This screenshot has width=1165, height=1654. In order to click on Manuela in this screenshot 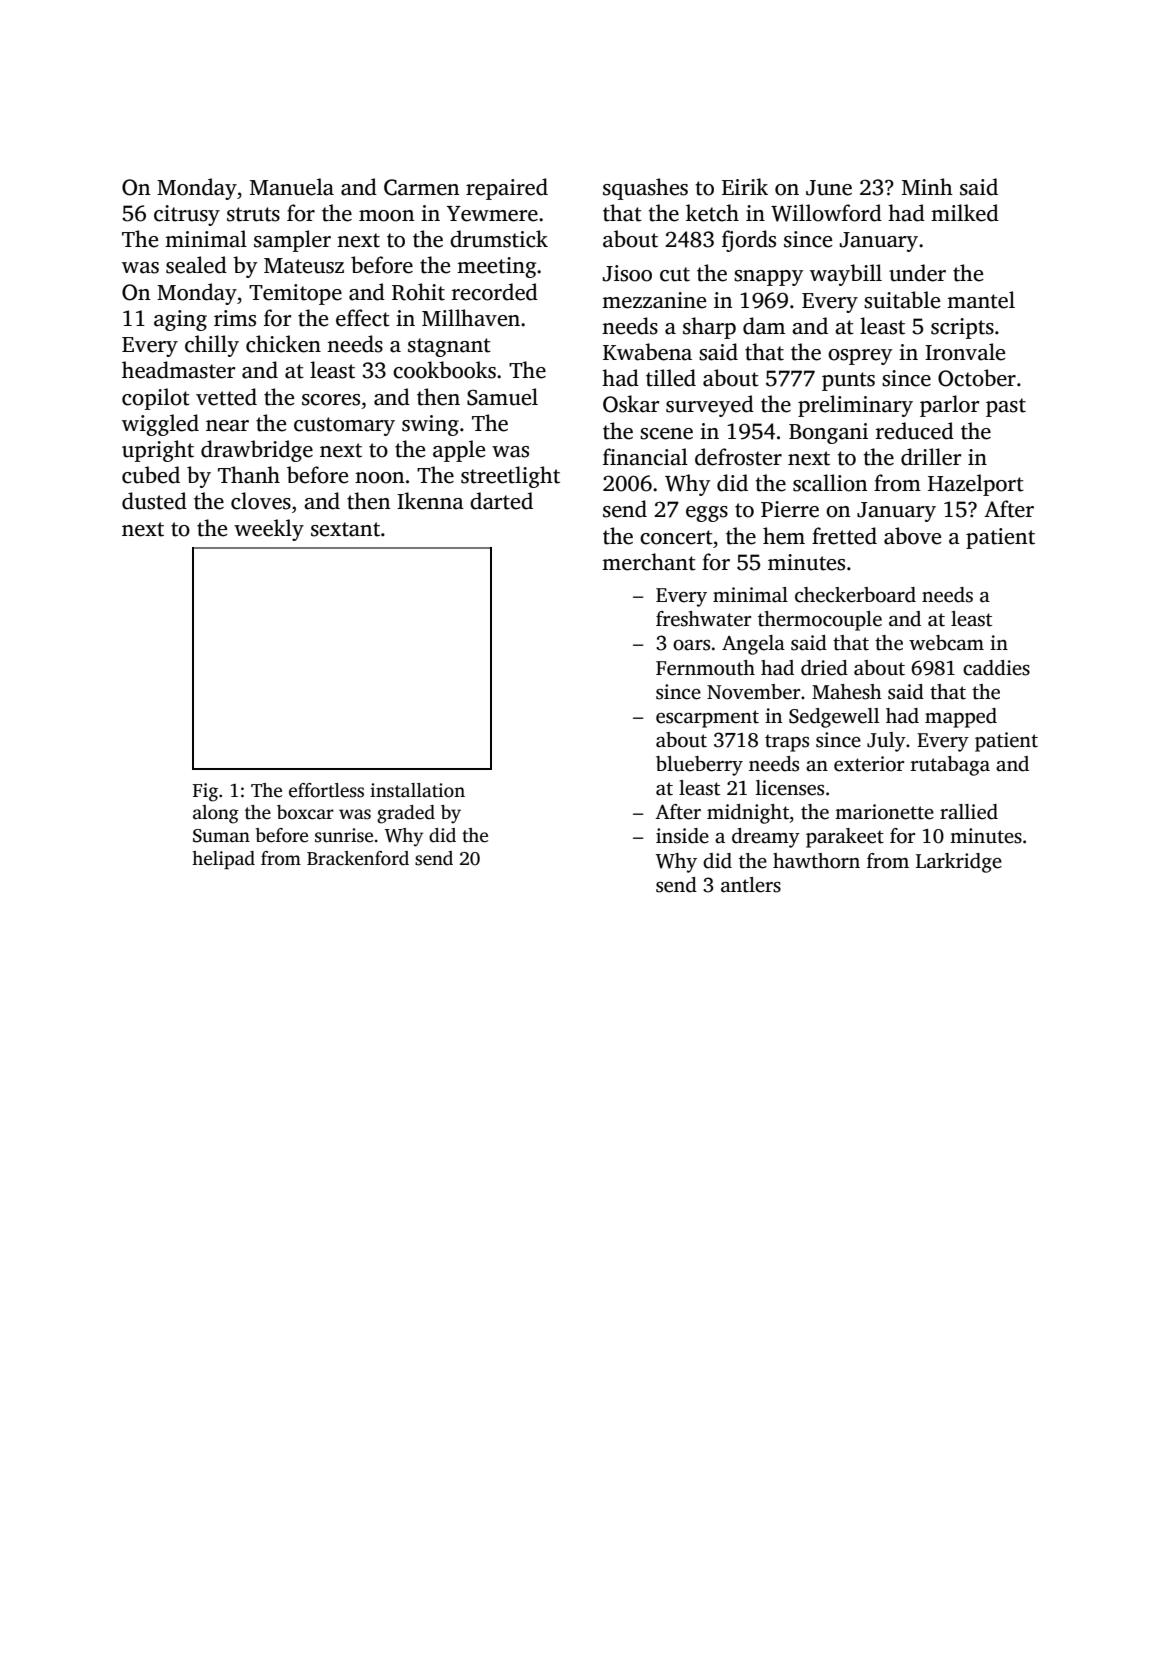, I will do `click(292, 187)`.
